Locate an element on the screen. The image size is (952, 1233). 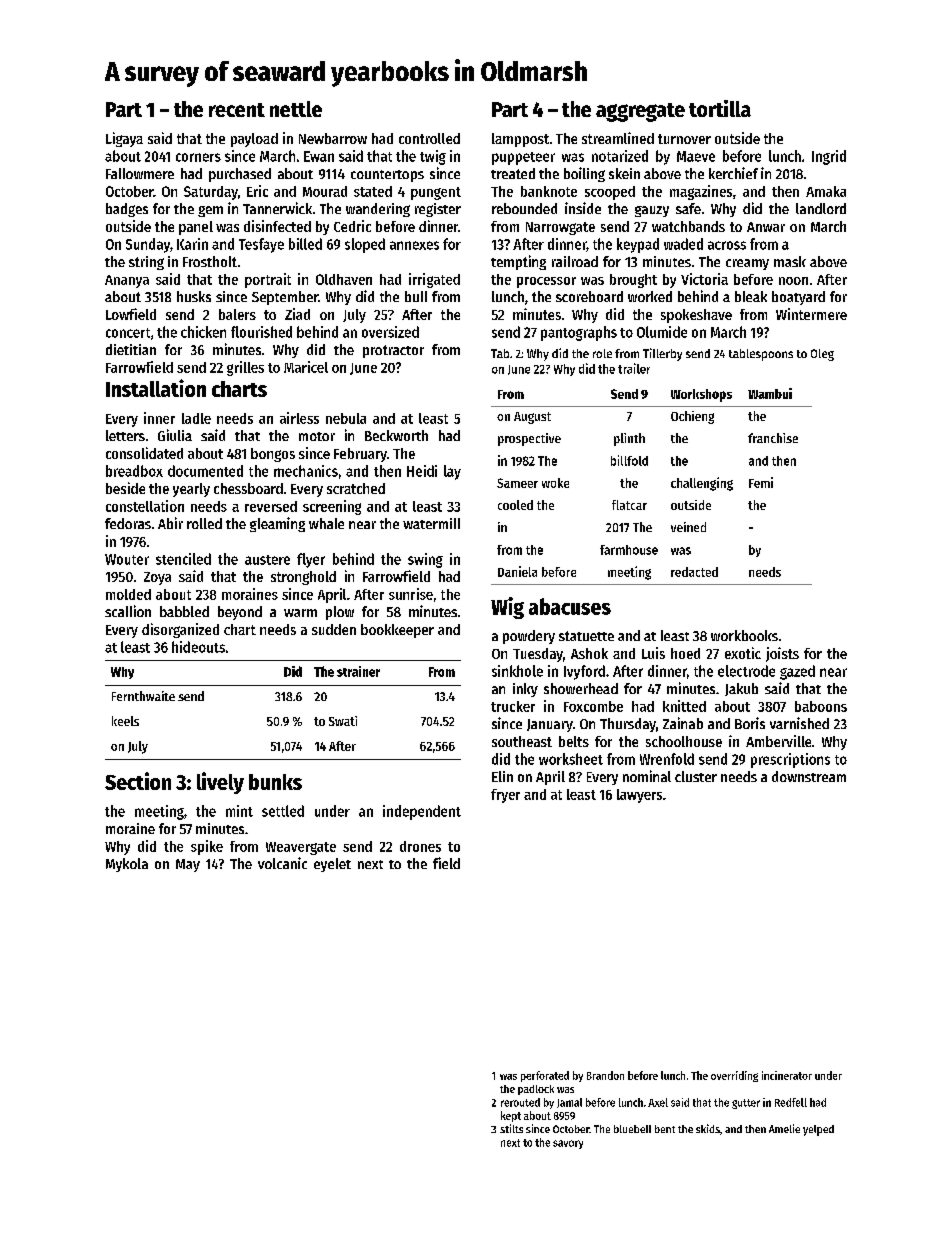
Daniela is located at coordinates (517, 571).
